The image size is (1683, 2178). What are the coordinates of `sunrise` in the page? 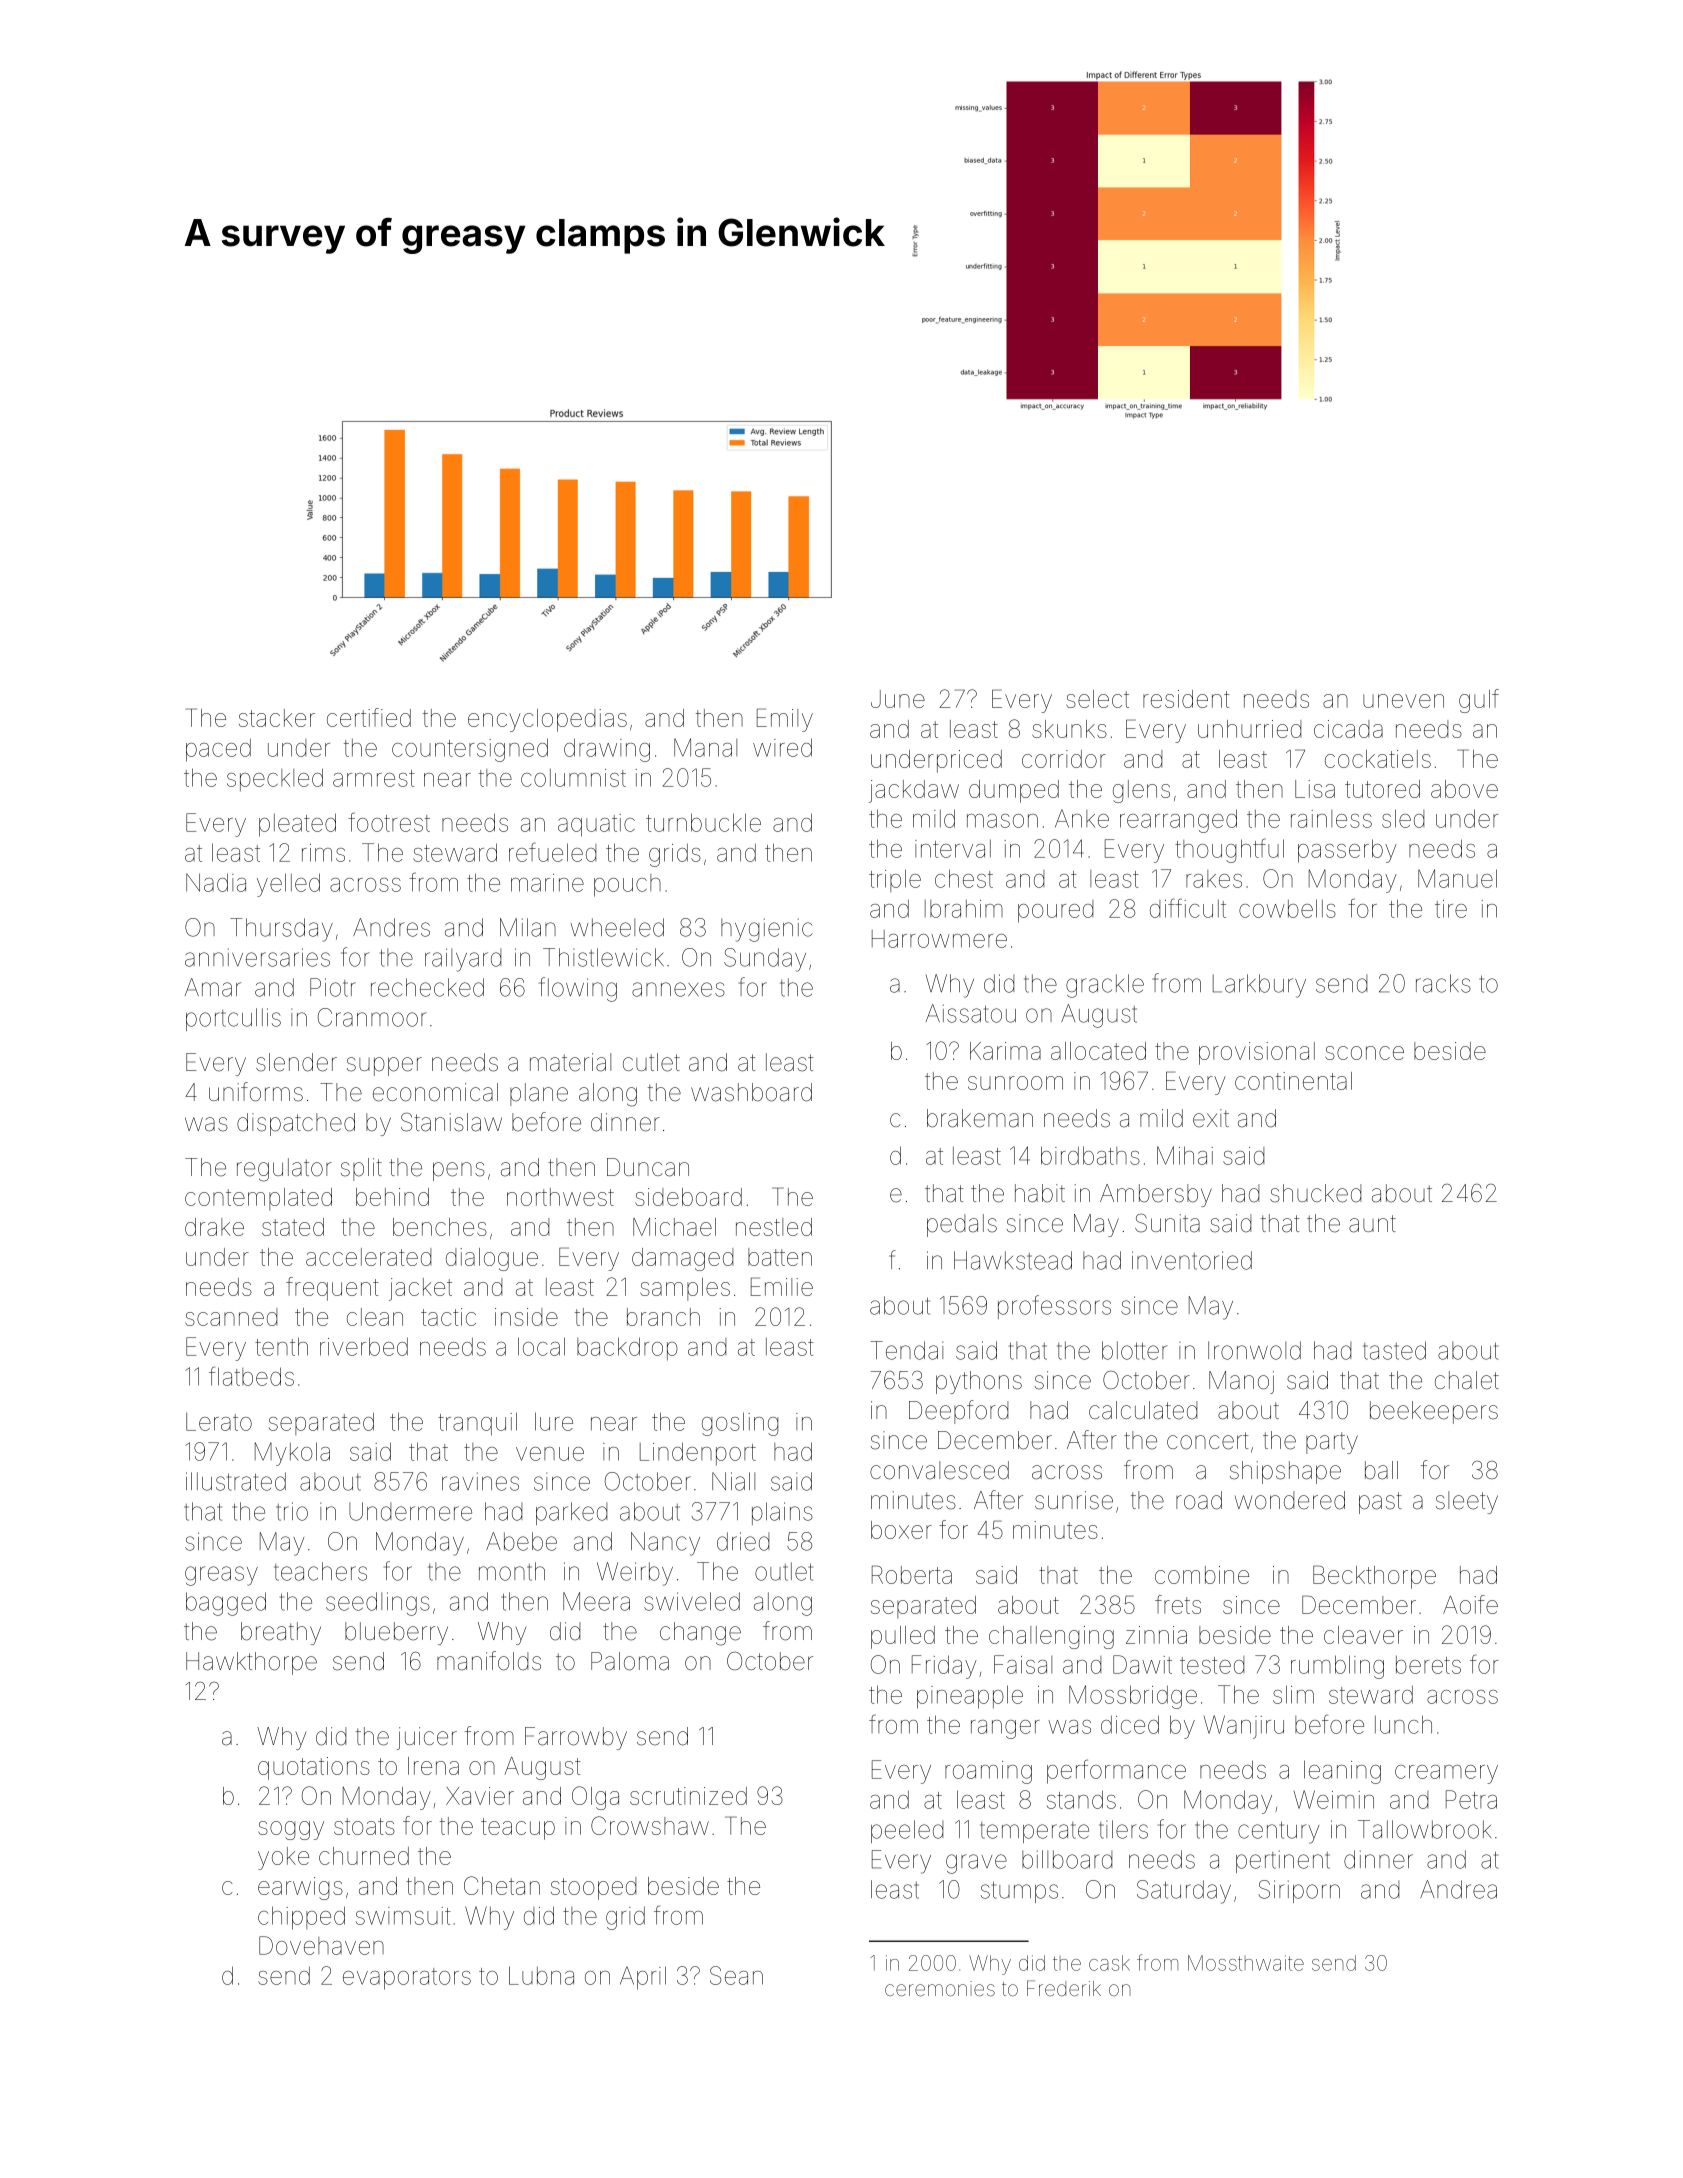 It's located at (1074, 1500).
